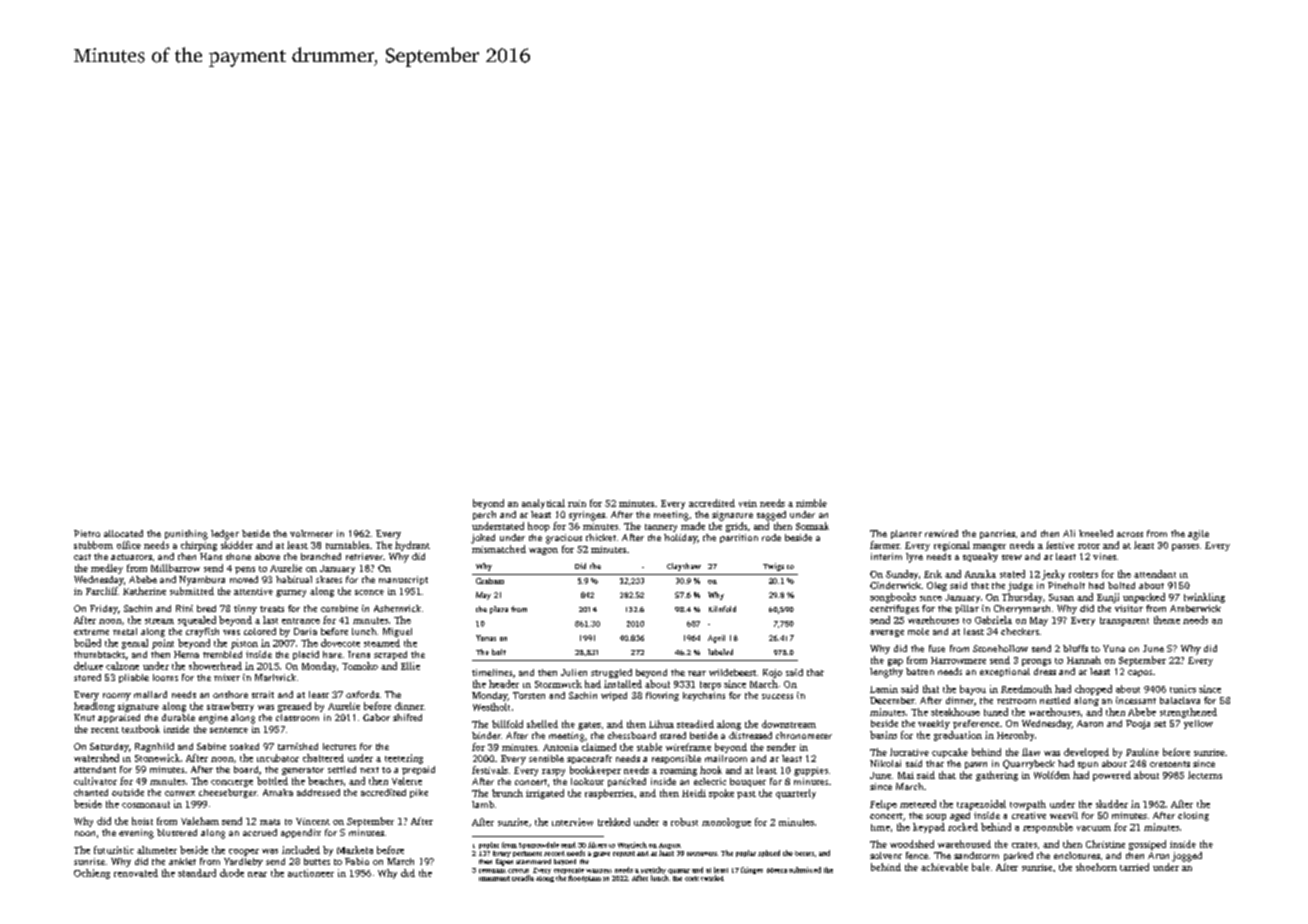 The width and height of the screenshot is (1308, 924). I want to click on vein, so click(748, 503).
